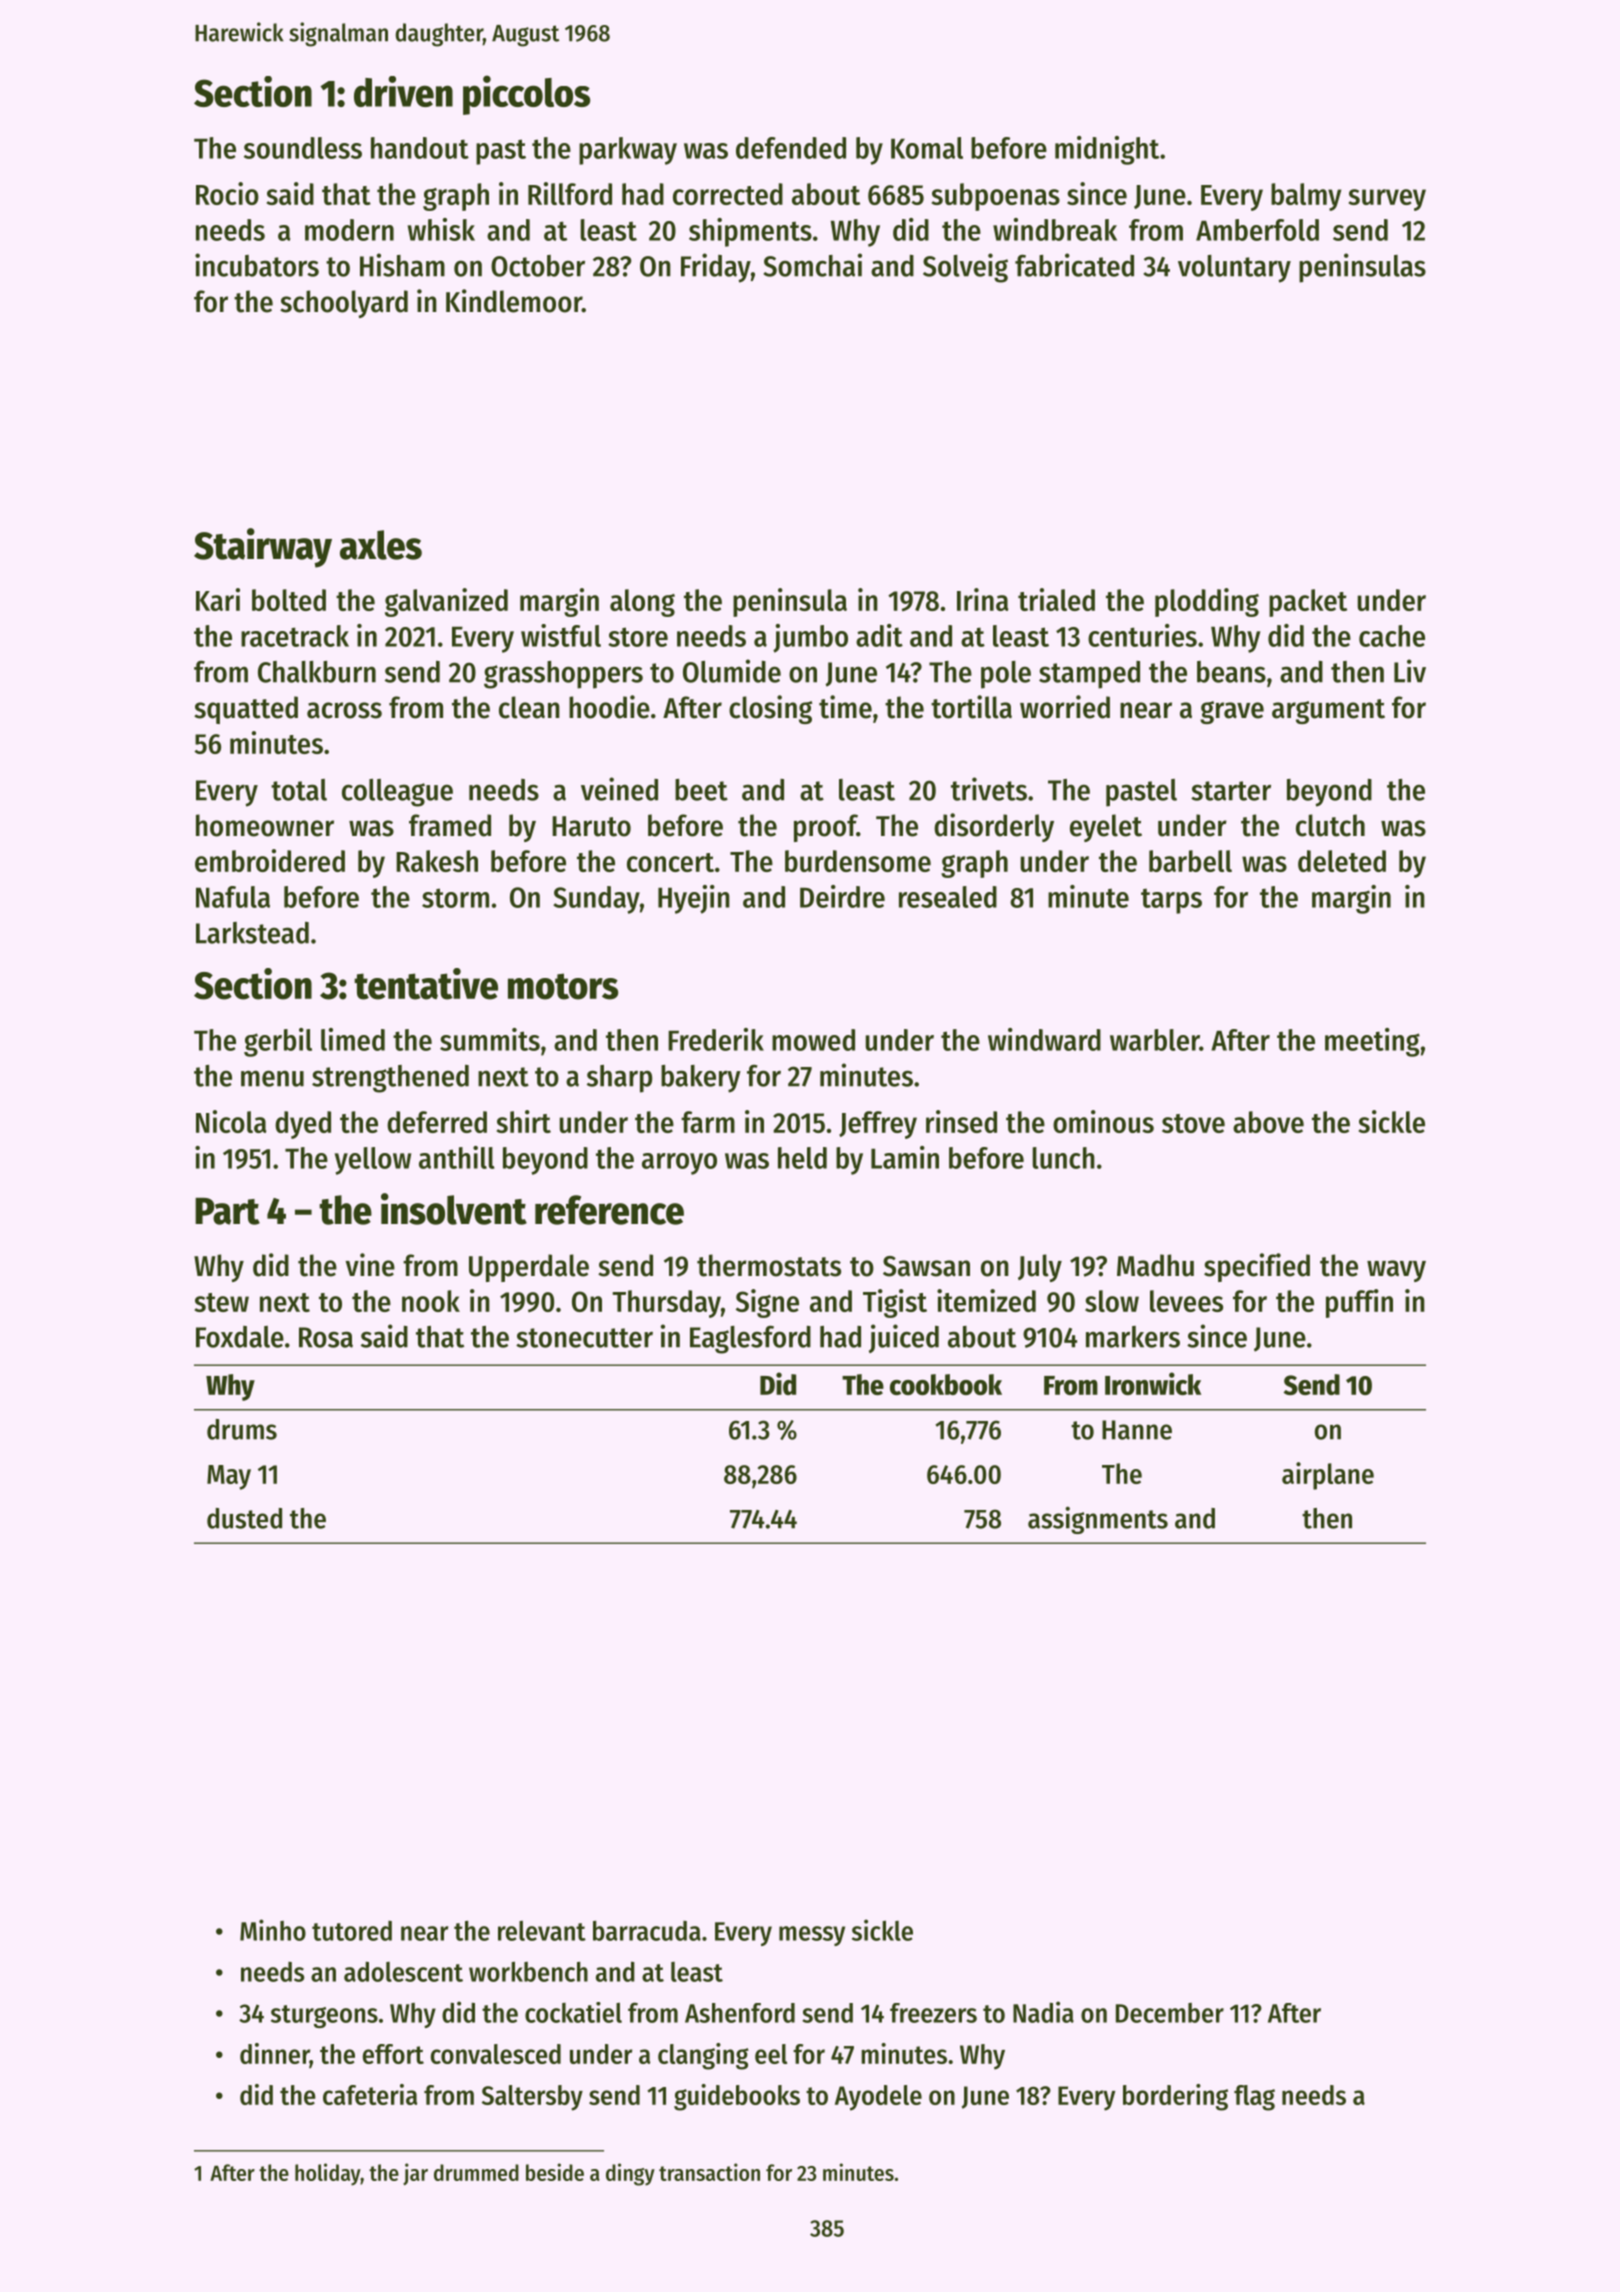  Describe the element at coordinates (905, 1157) in the document. I see `Lamin` at that location.
